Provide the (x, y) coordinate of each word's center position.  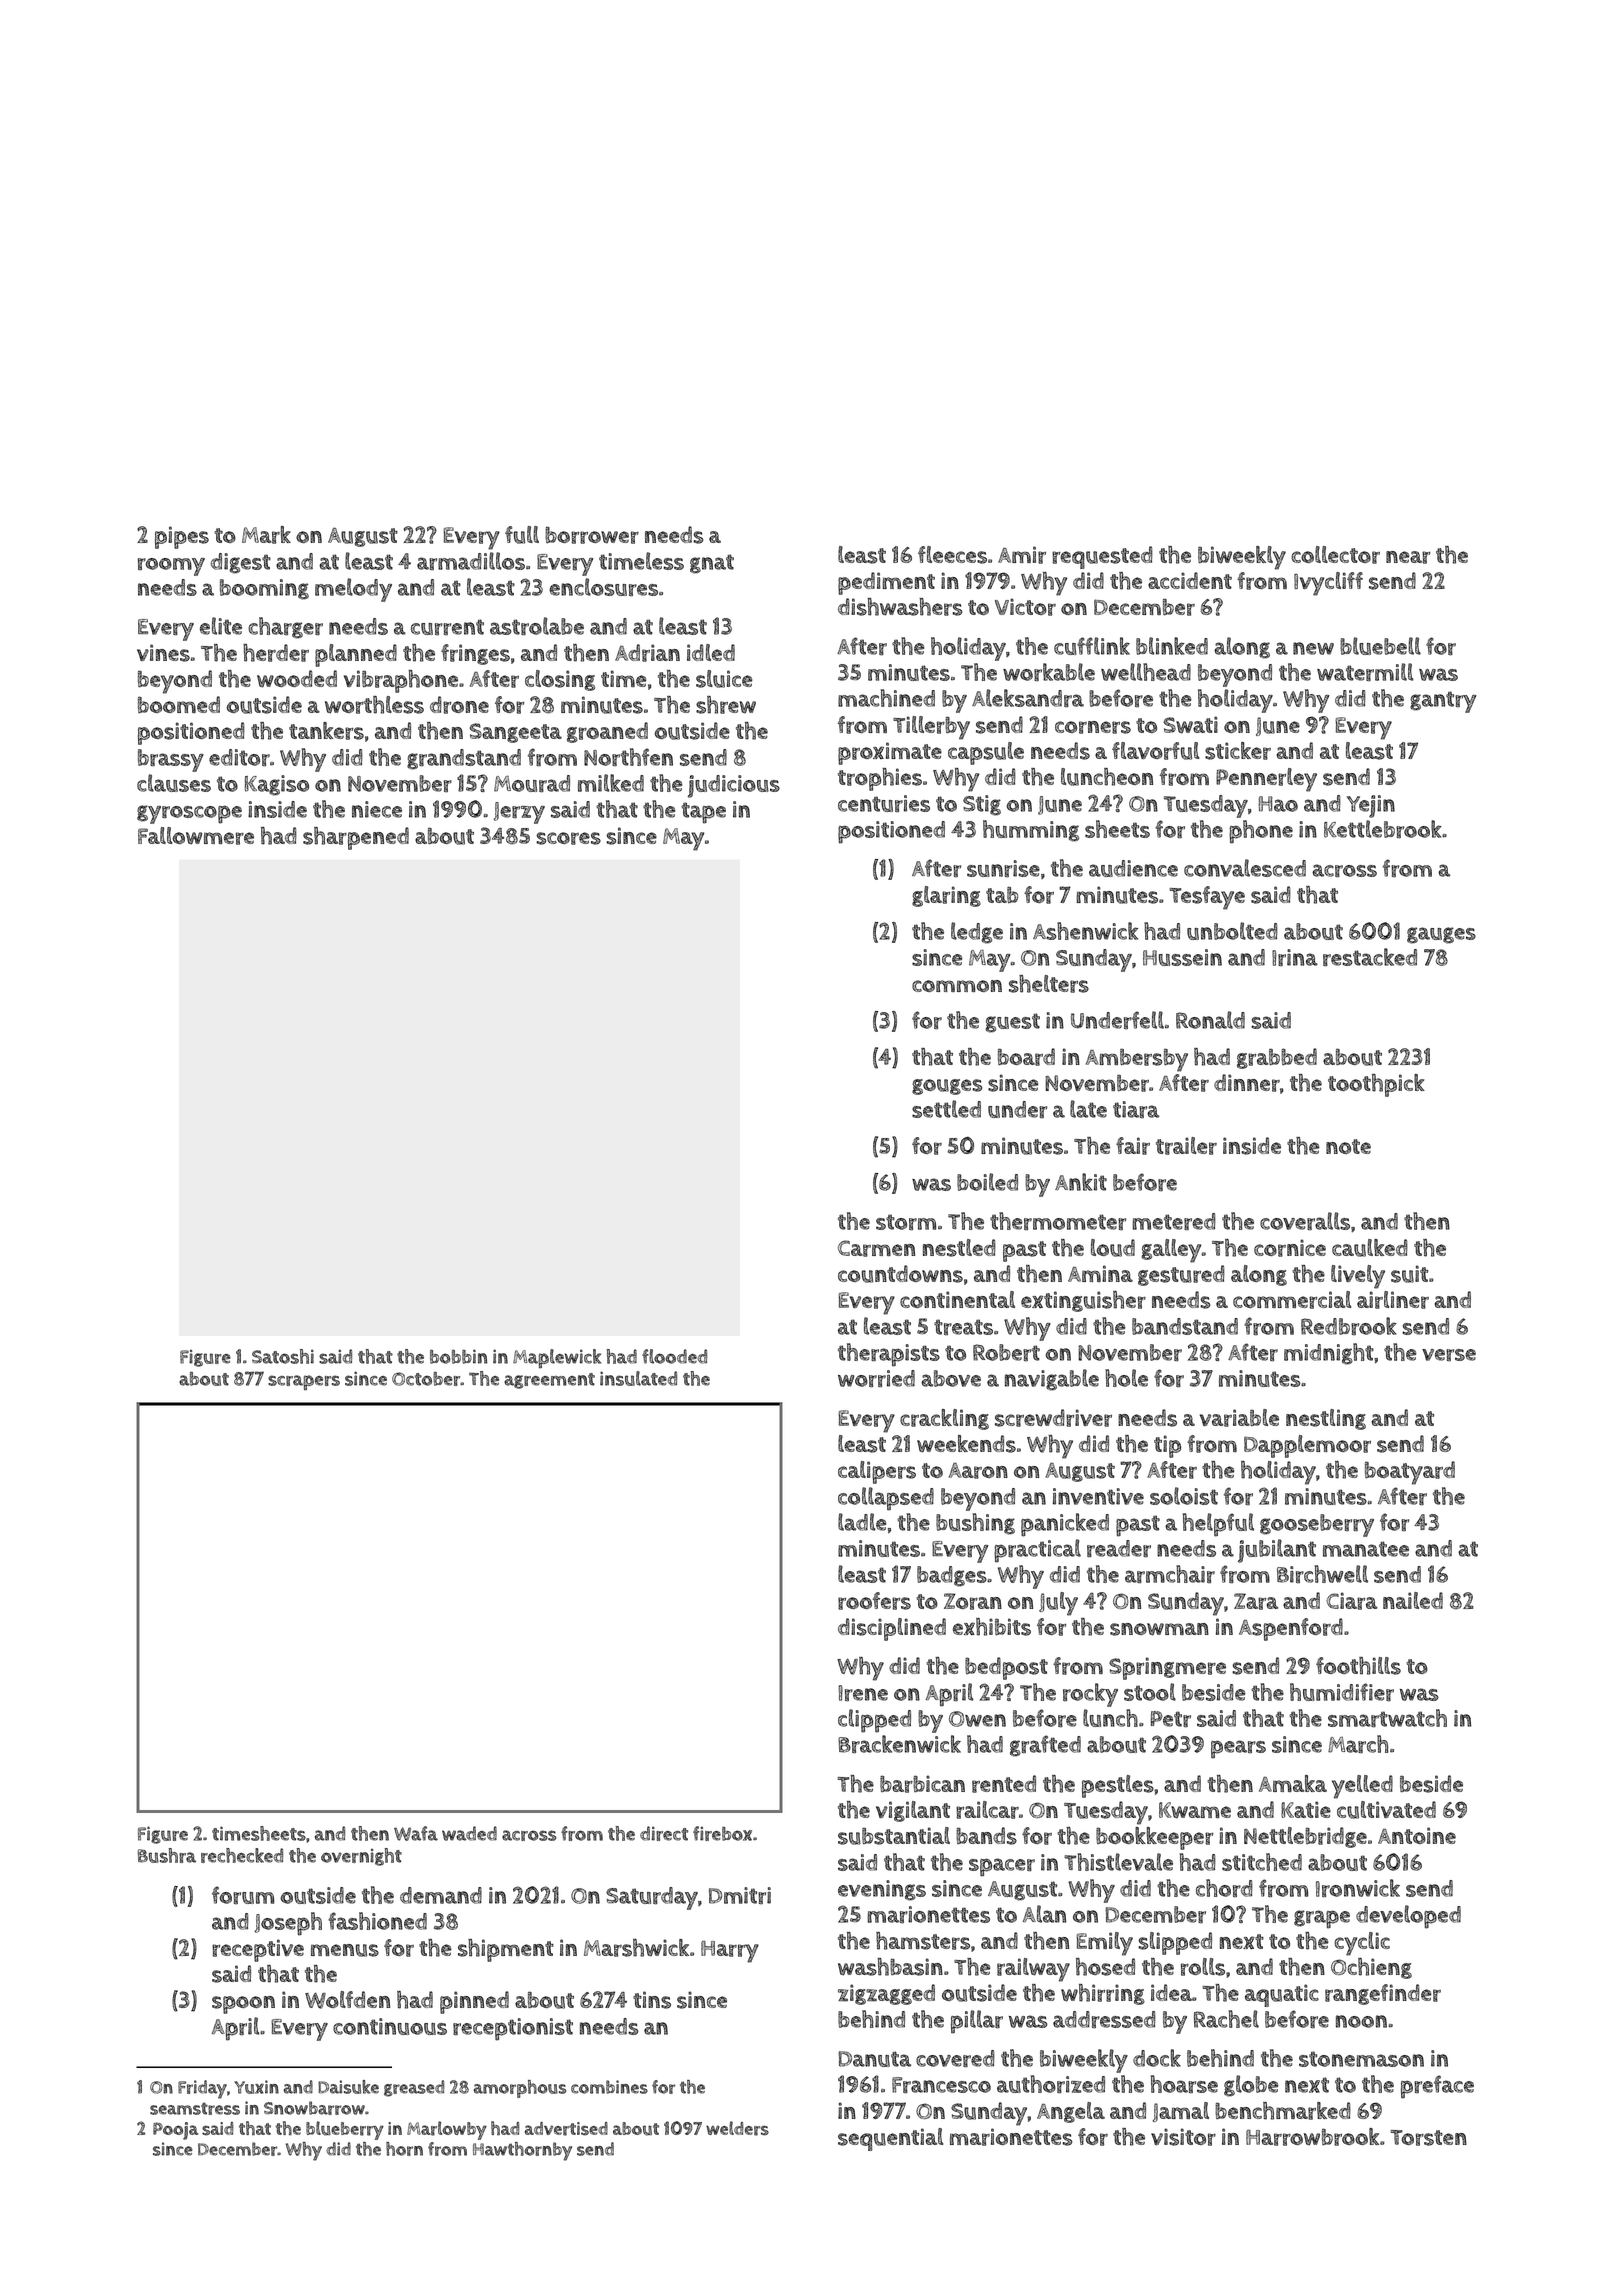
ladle (862, 1522)
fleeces (952, 555)
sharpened (356, 838)
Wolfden (347, 2000)
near (1408, 557)
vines (163, 653)
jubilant (1277, 1551)
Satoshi (283, 1356)
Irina (1295, 957)
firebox (722, 1833)
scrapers (304, 1382)
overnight (361, 1857)
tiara (1136, 1110)
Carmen (876, 1248)
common (957, 986)
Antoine (1417, 1835)
